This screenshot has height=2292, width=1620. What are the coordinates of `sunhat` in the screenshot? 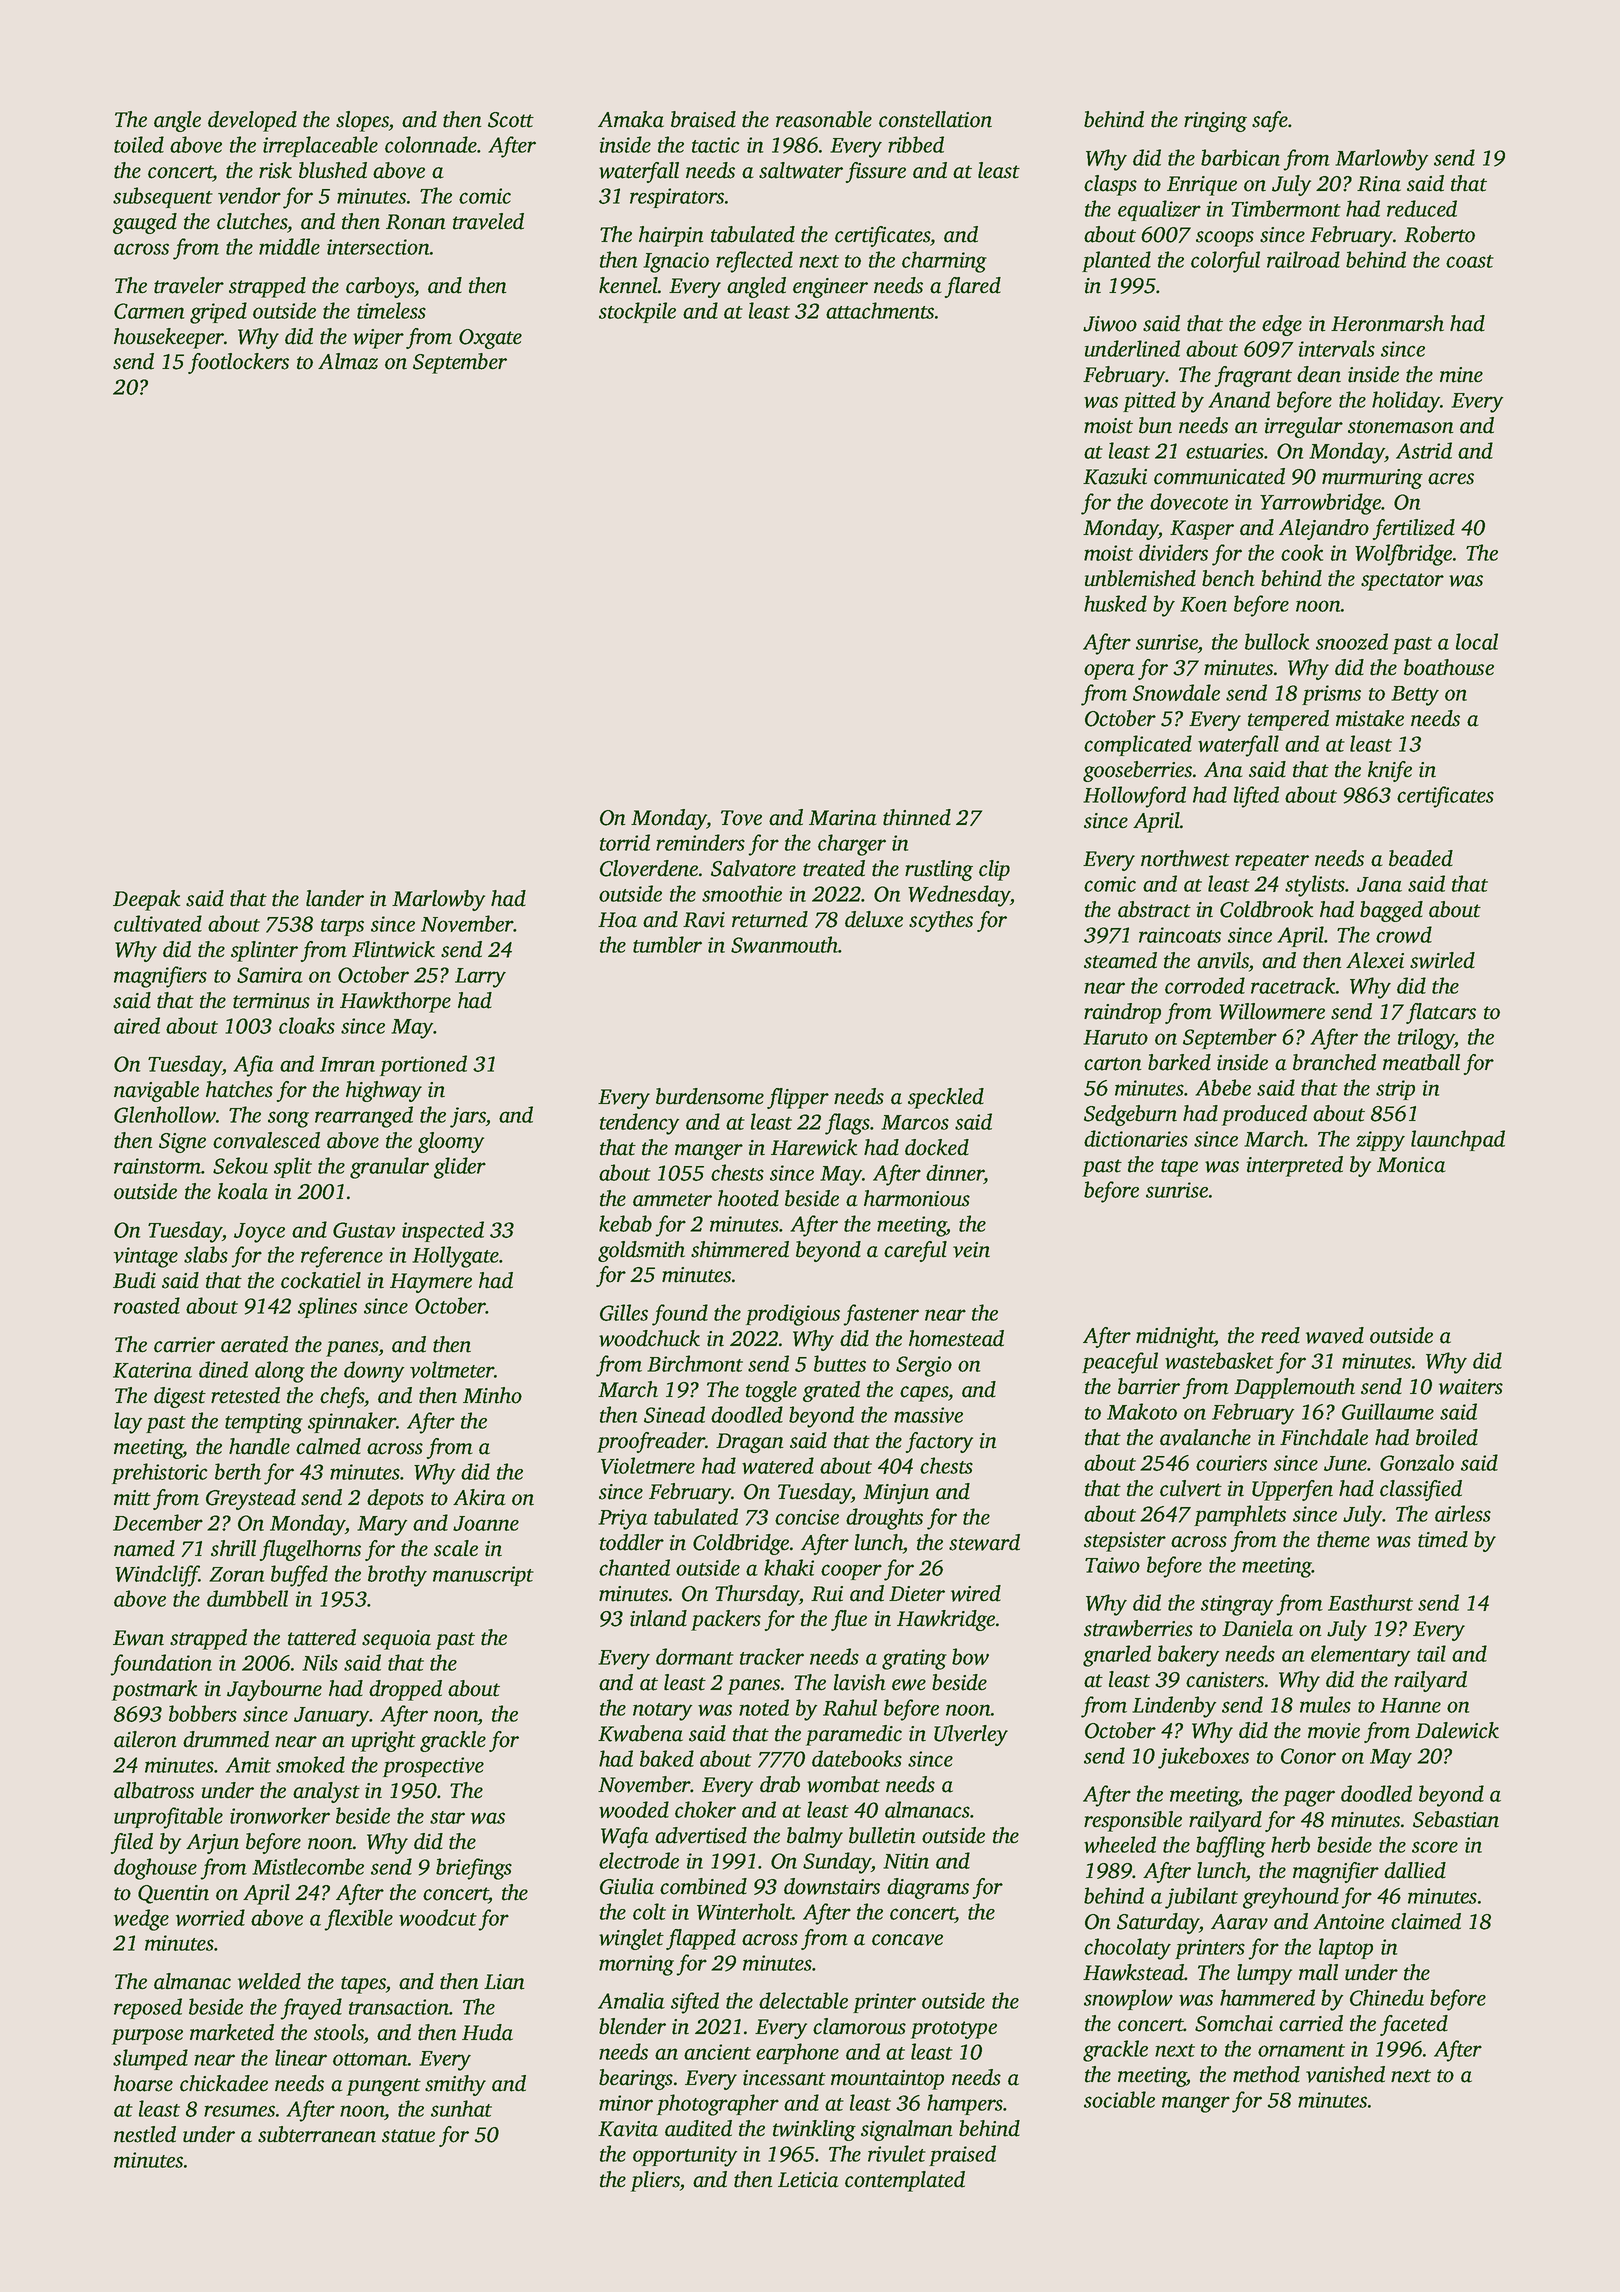 It's located at (461, 2108).
